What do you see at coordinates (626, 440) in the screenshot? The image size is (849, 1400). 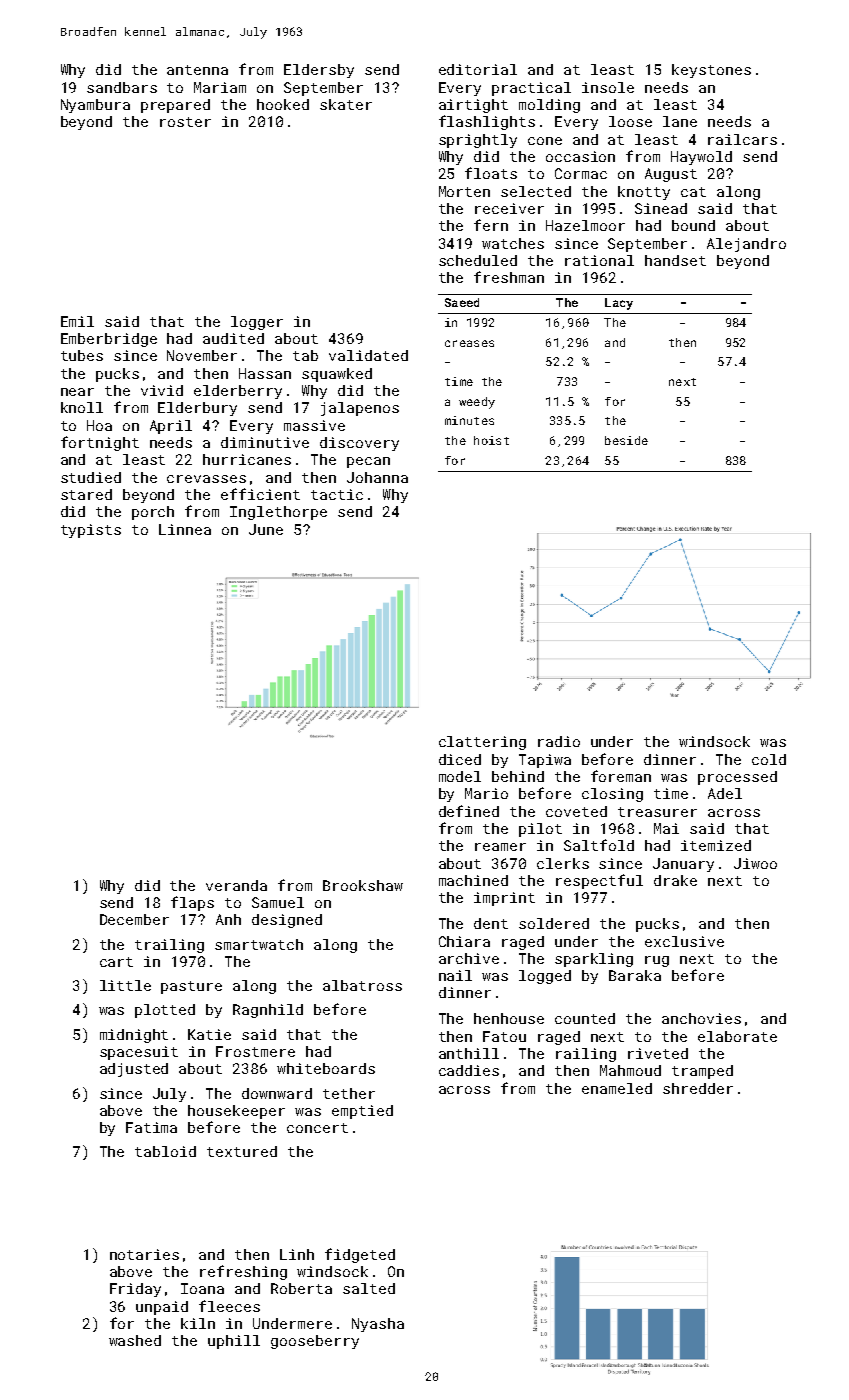 I see `beside` at bounding box center [626, 440].
